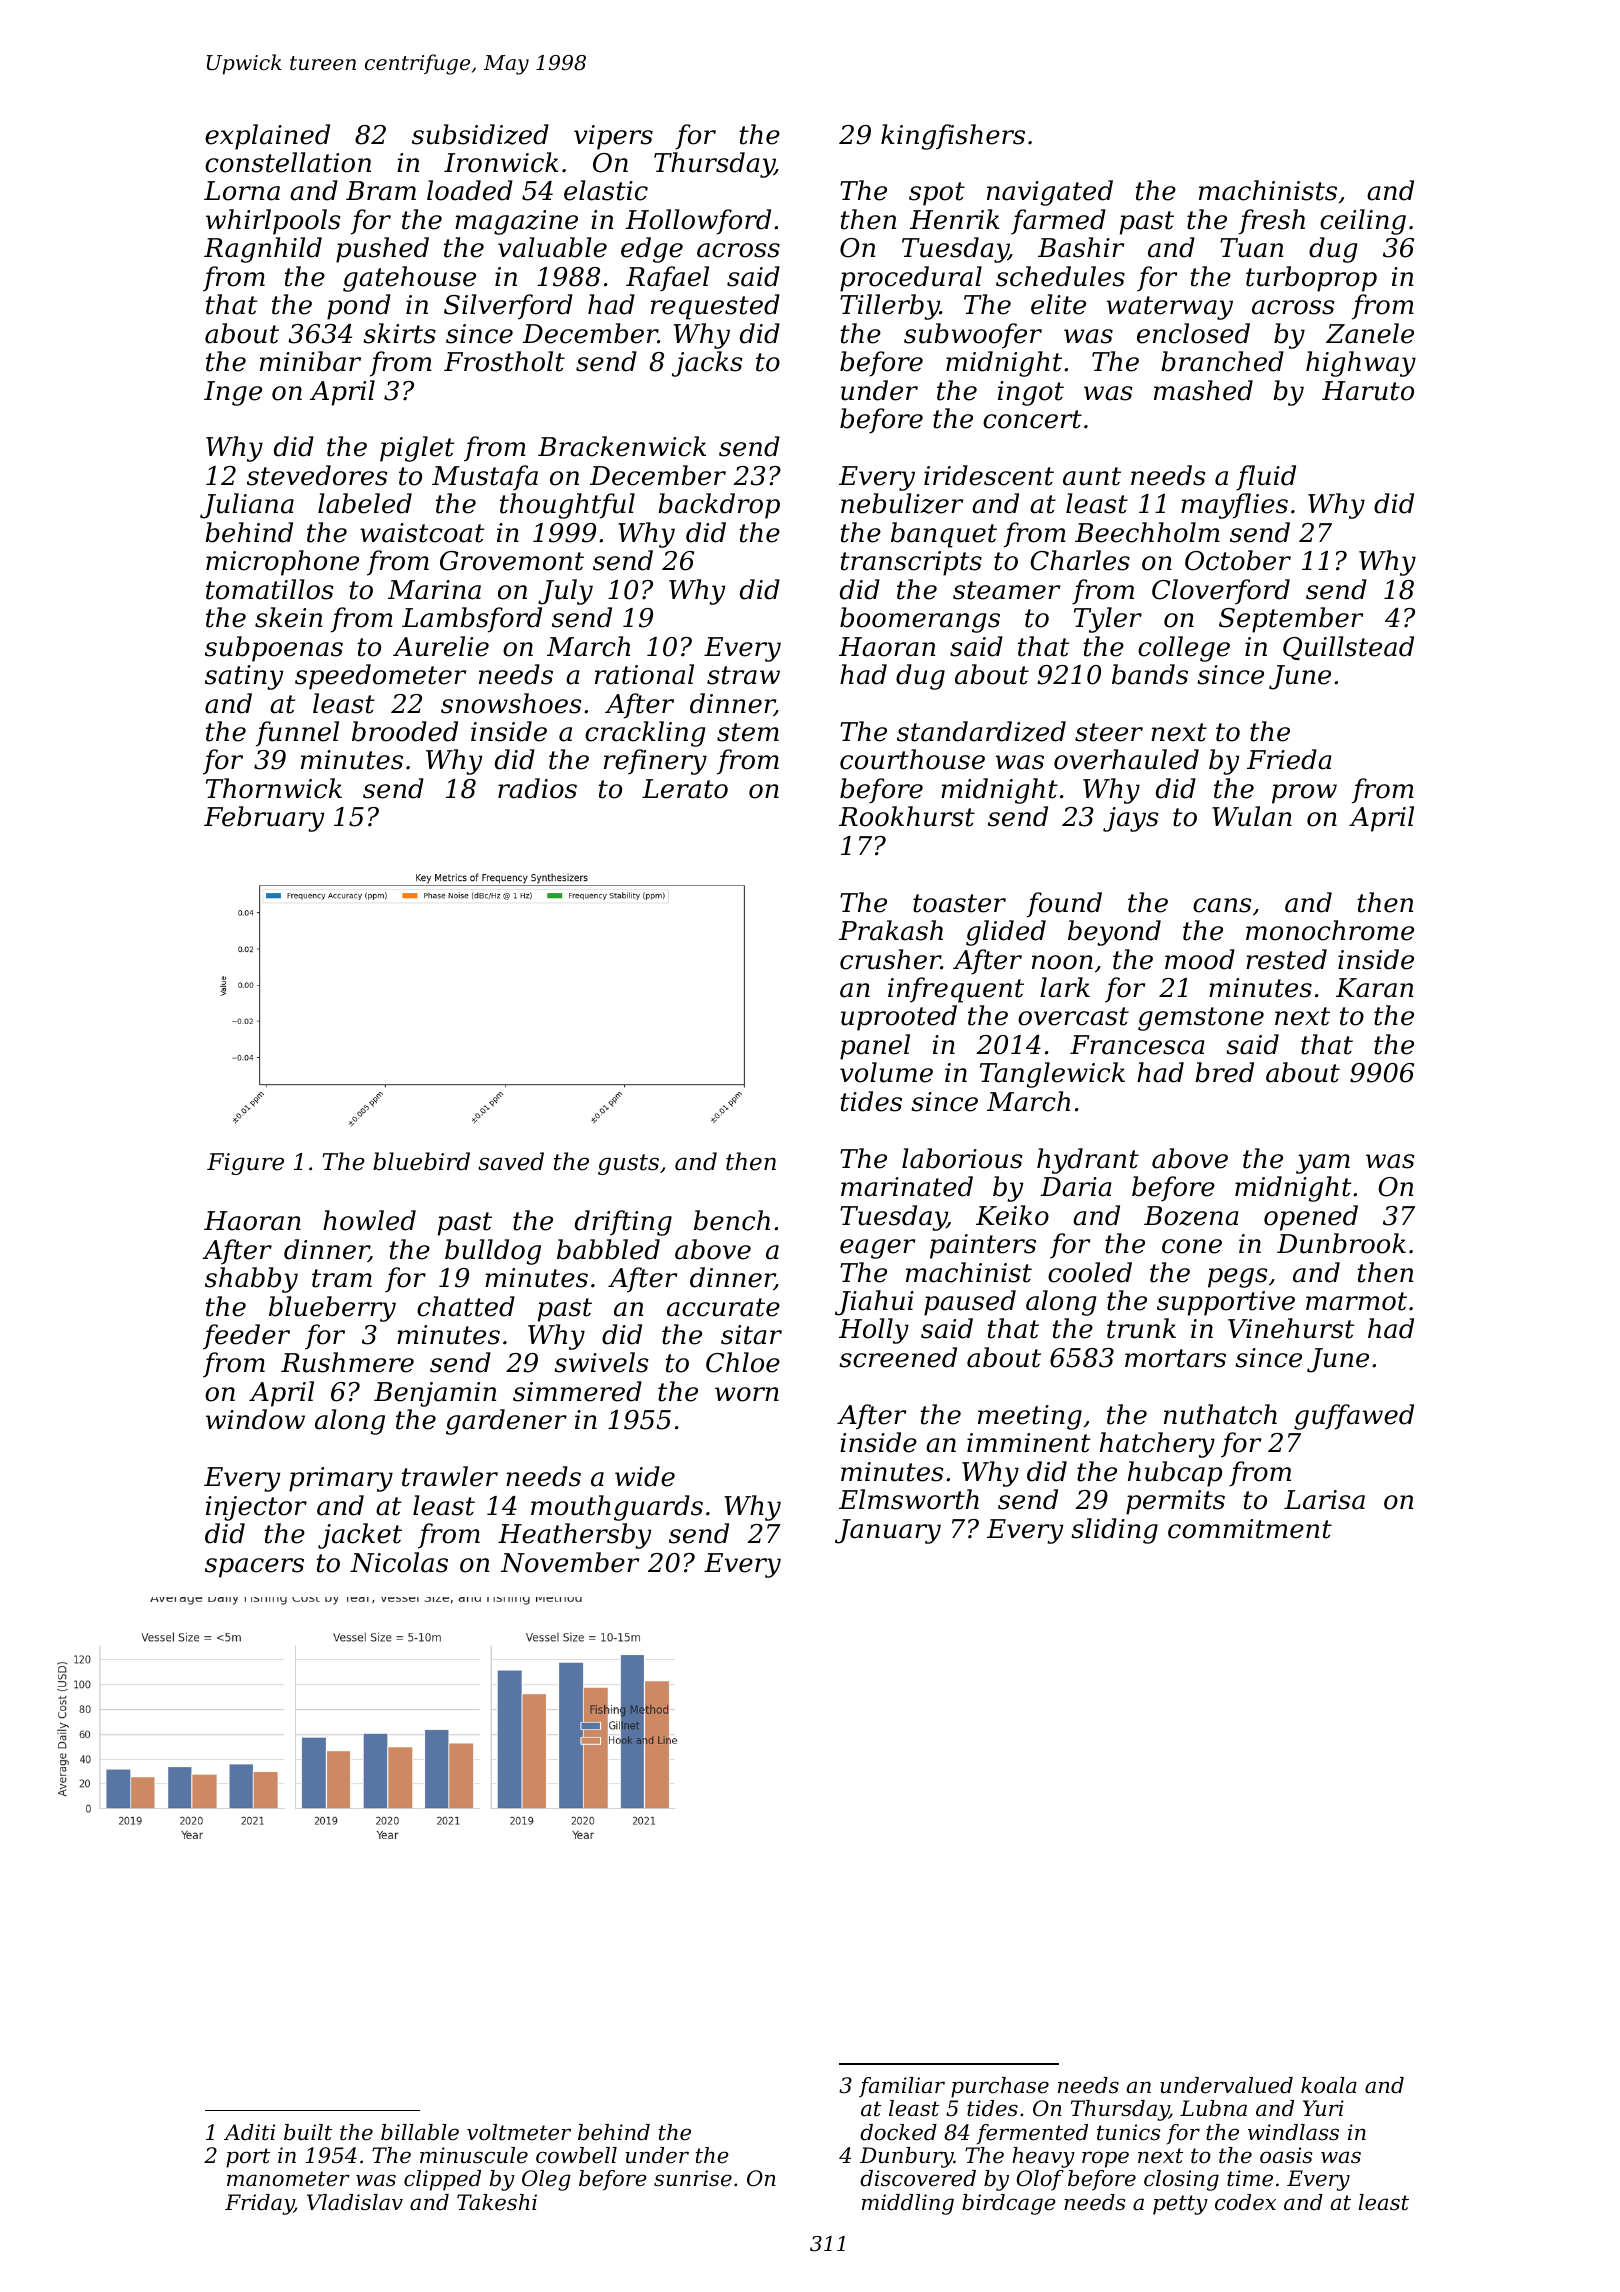  What do you see at coordinates (723, 1307) in the document?
I see `accurate` at bounding box center [723, 1307].
